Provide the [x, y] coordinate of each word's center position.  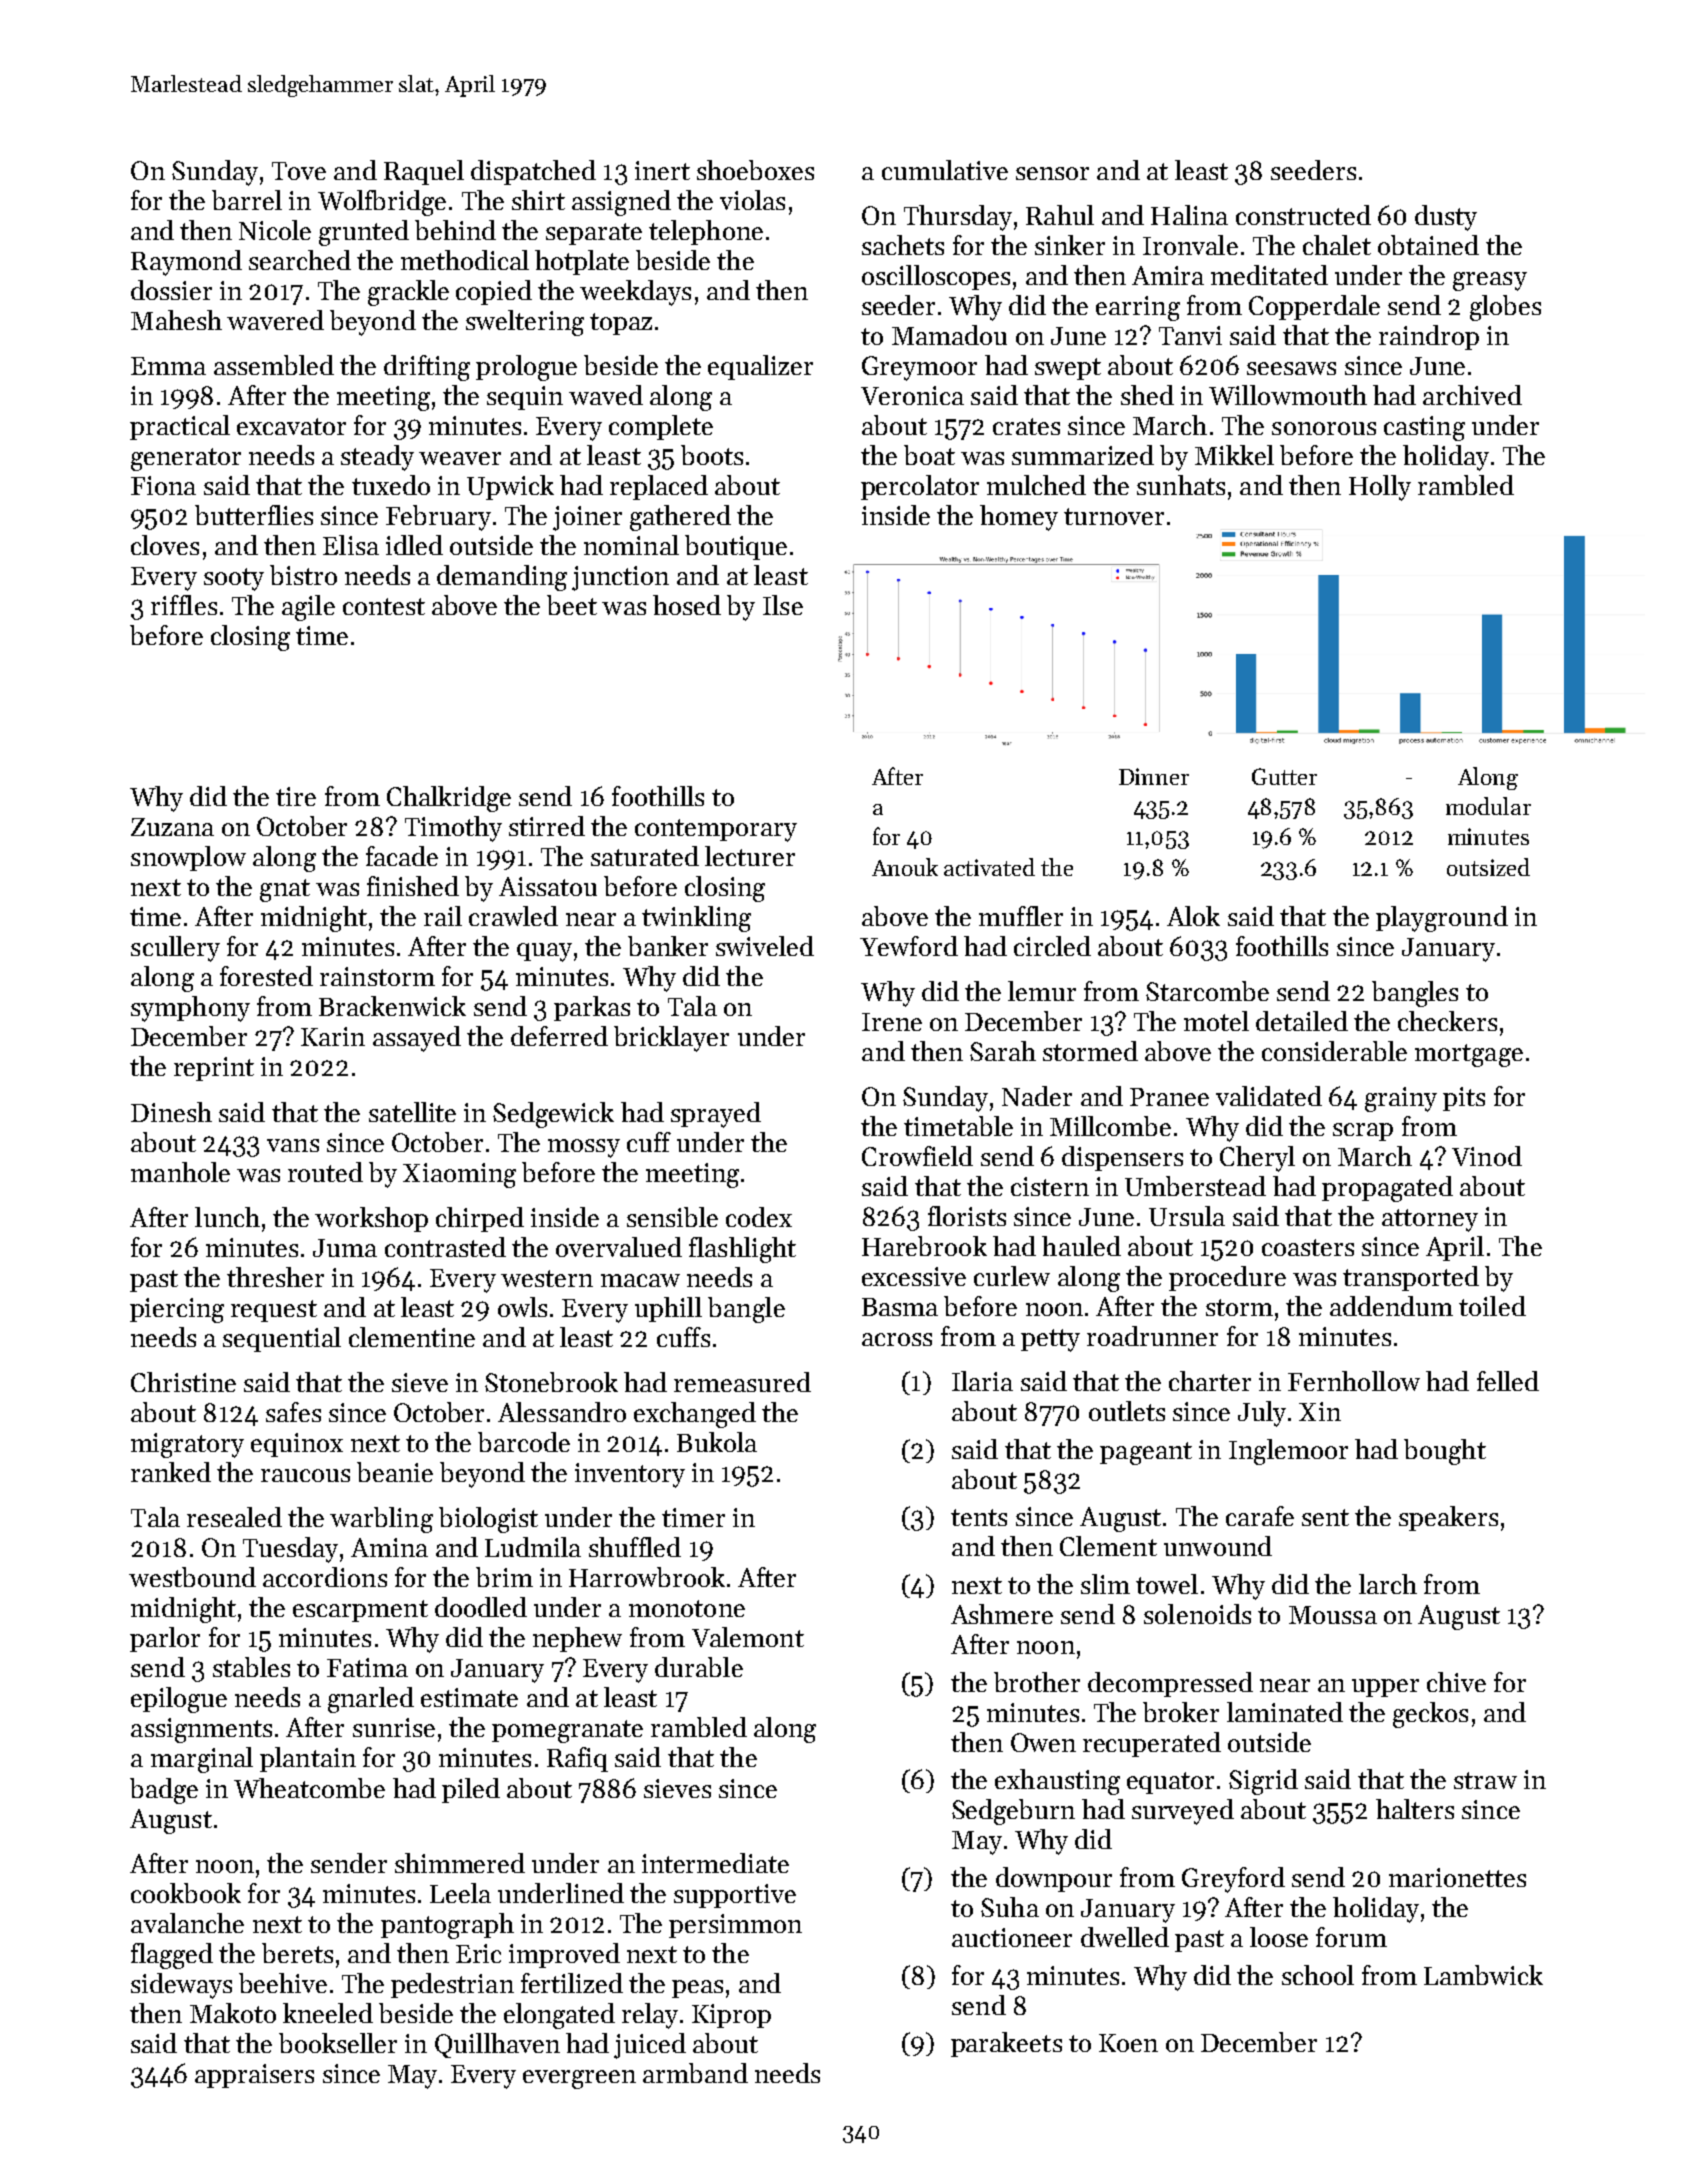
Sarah [1003, 1051]
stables [251, 1667]
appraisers [254, 2076]
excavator [291, 426]
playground [1442, 919]
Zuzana [172, 827]
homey [1019, 518]
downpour [1054, 1879]
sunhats [1181, 485]
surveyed [1183, 1812]
